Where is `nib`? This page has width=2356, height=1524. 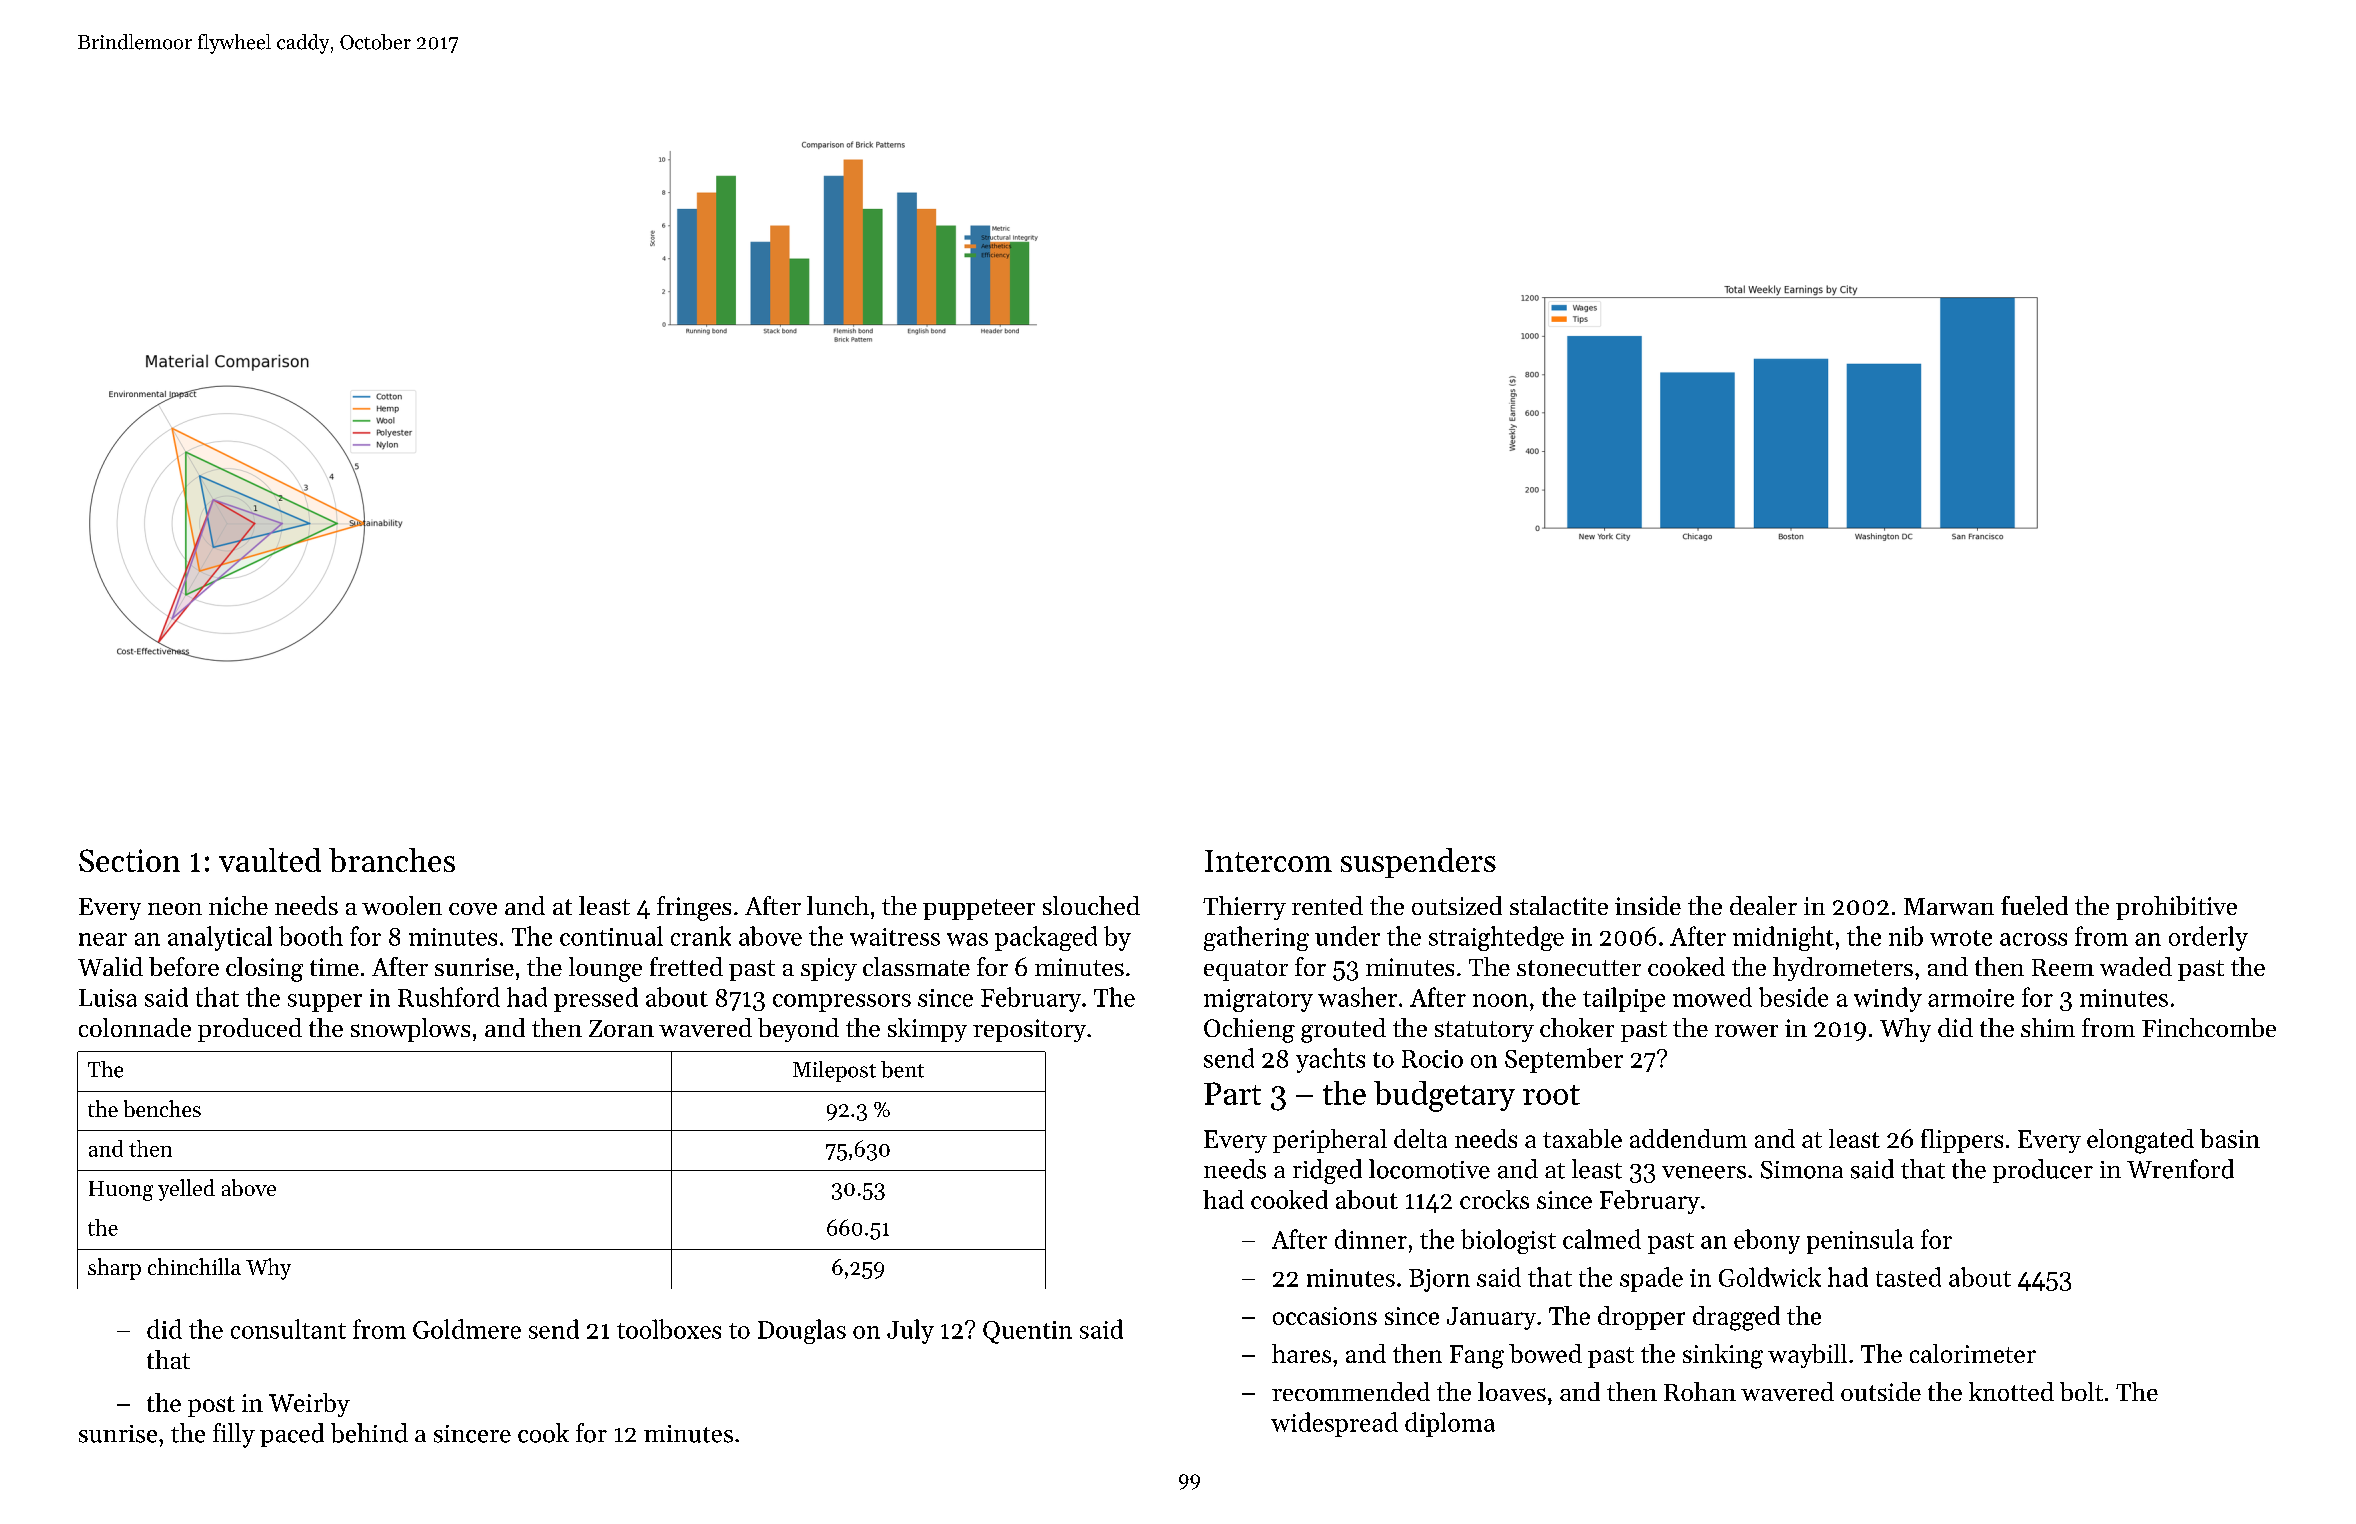 nib is located at coordinates (1906, 936).
